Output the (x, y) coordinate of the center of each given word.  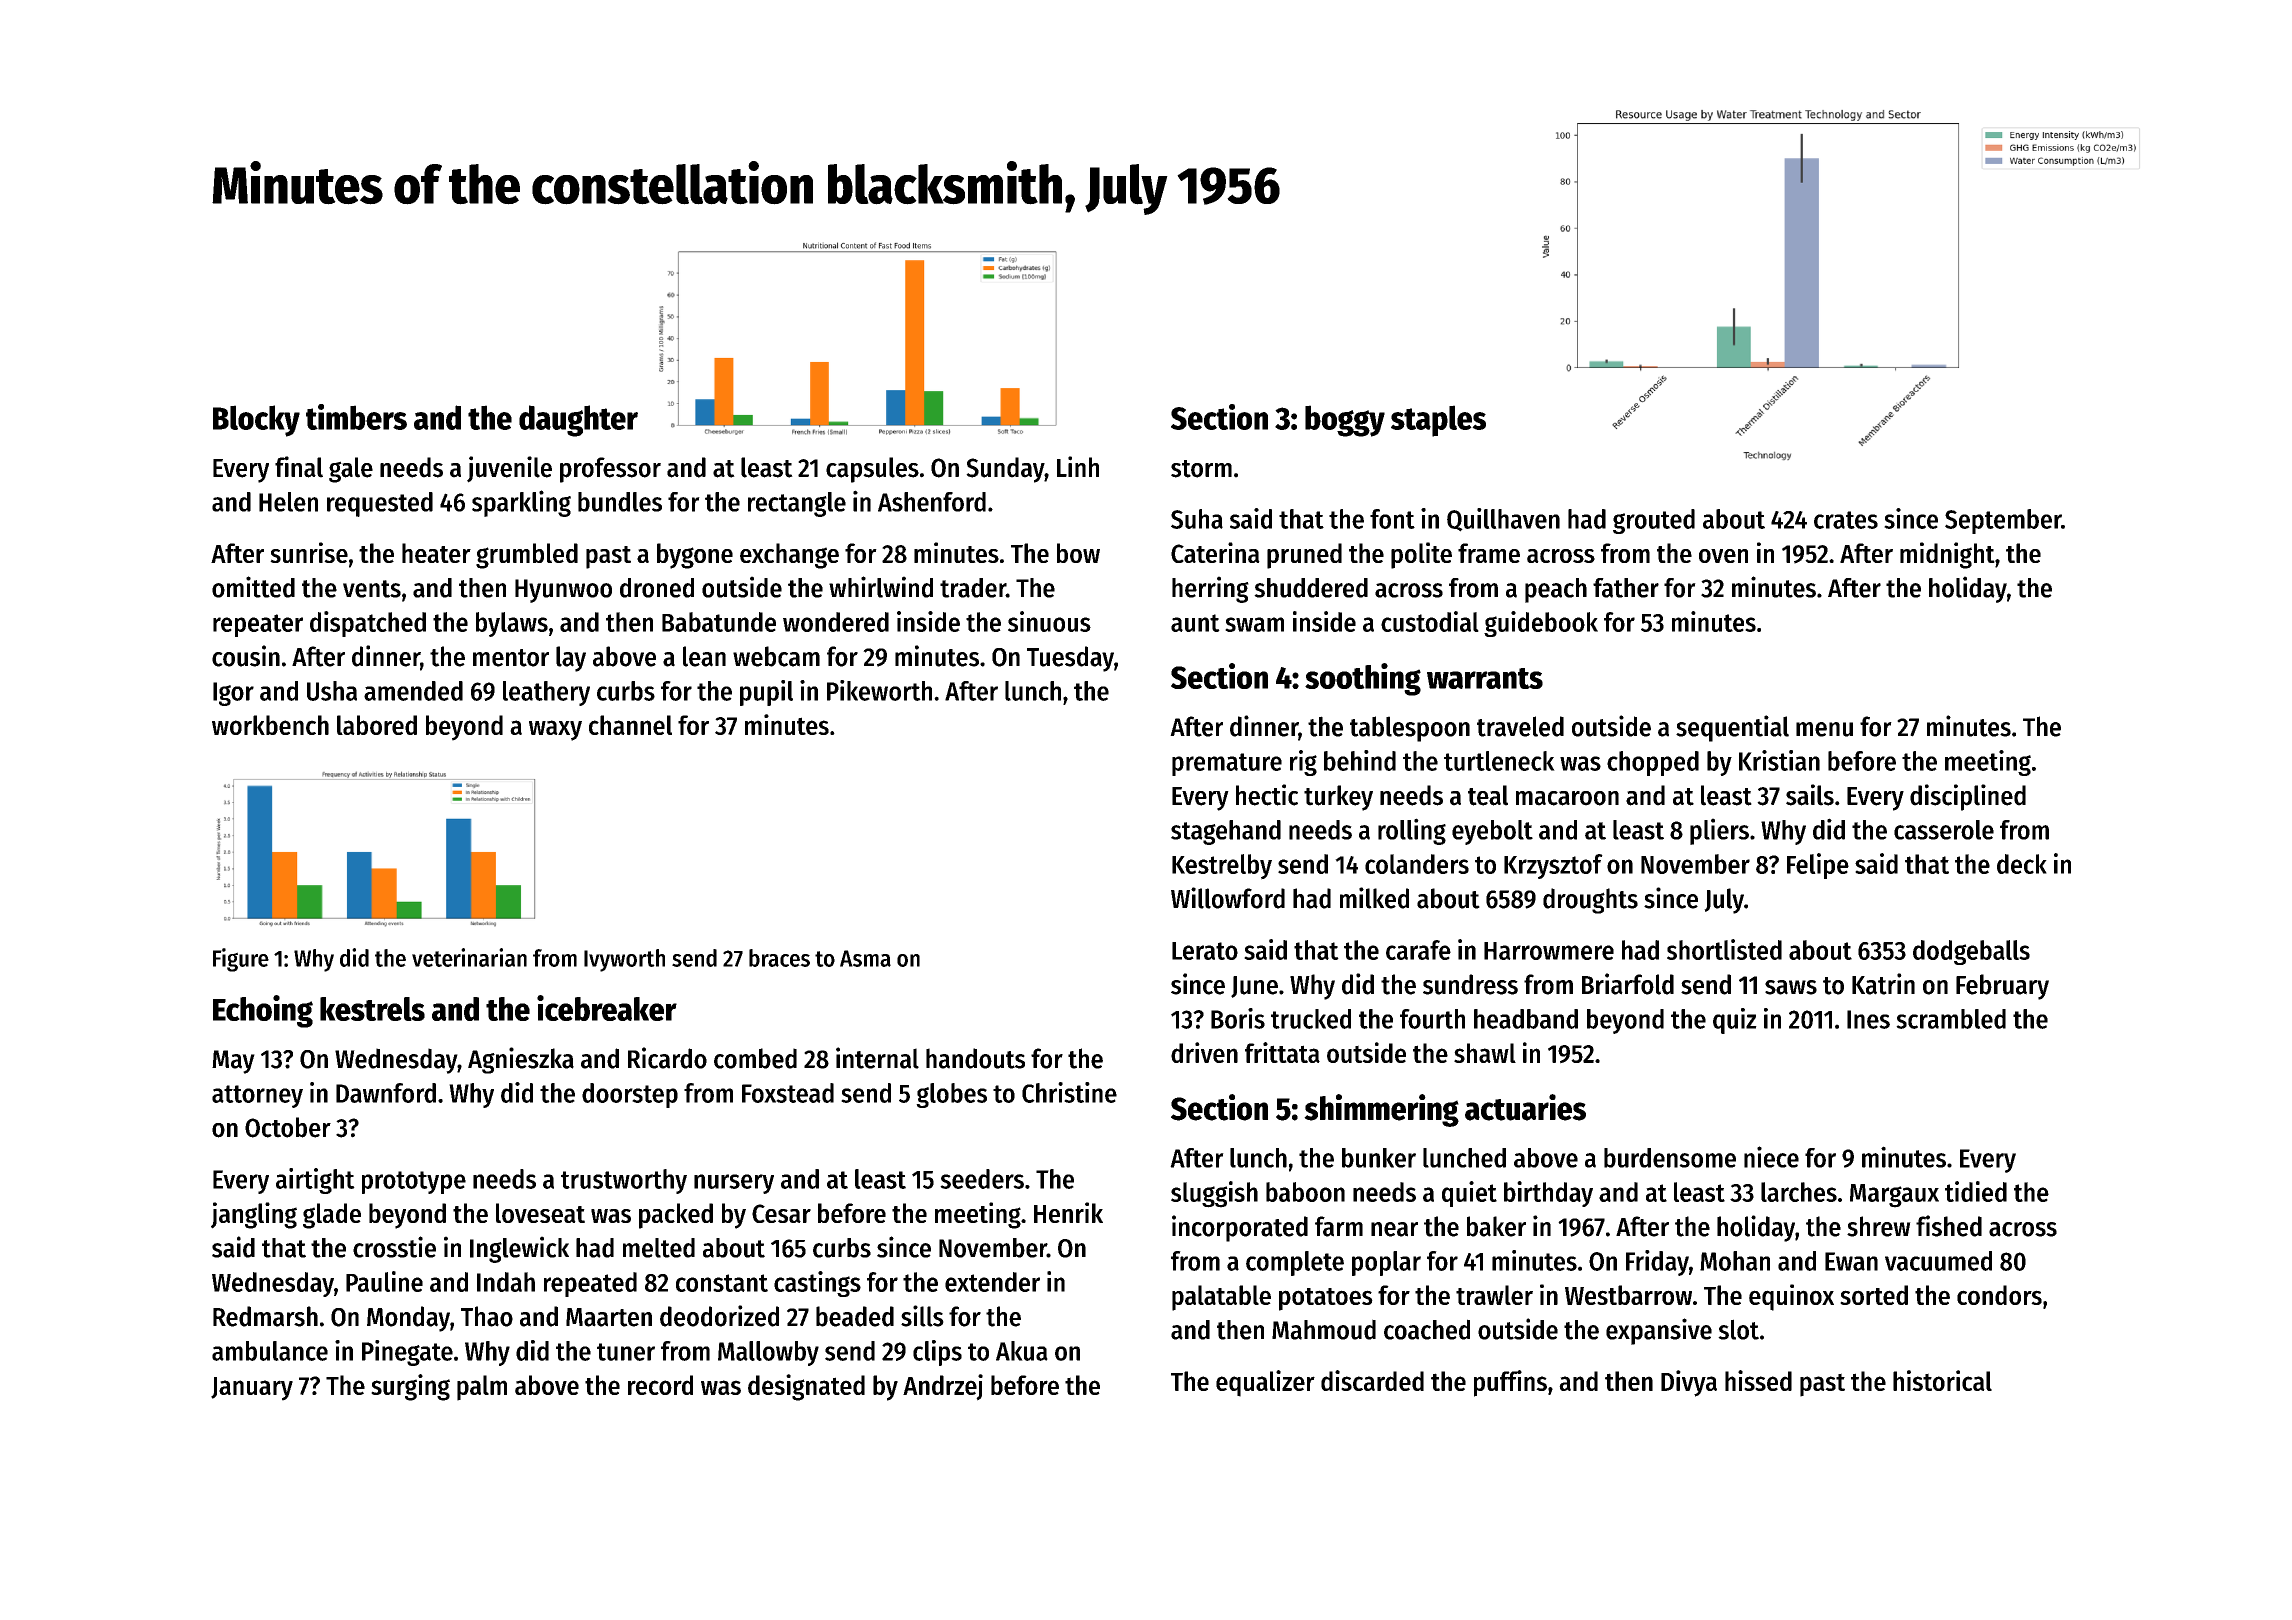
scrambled (1951, 1019)
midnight (1947, 555)
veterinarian (469, 957)
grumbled (527, 556)
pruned (1304, 556)
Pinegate (407, 1353)
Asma (865, 958)
